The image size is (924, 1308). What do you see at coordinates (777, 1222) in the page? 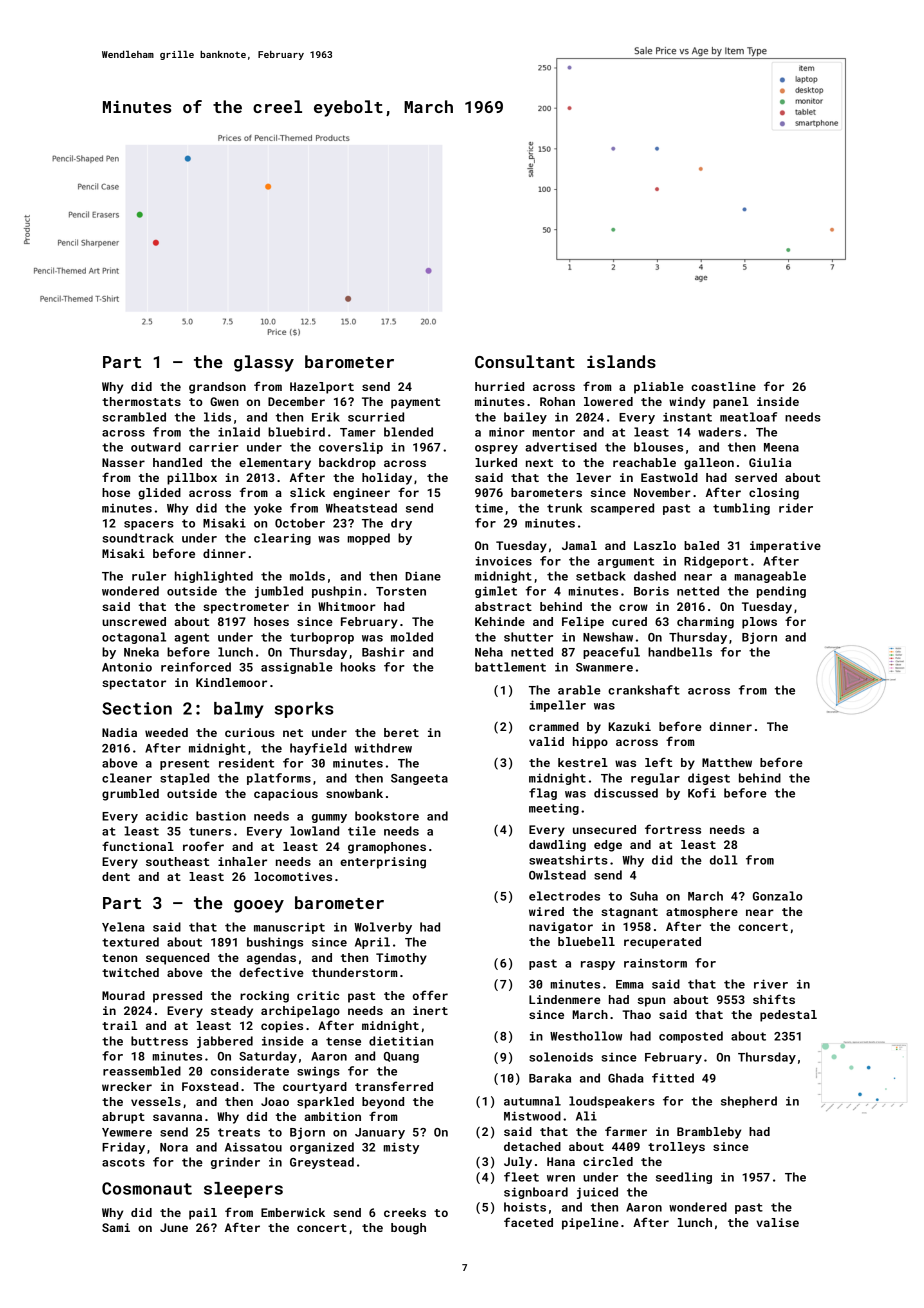
I see `valise` at bounding box center [777, 1222].
